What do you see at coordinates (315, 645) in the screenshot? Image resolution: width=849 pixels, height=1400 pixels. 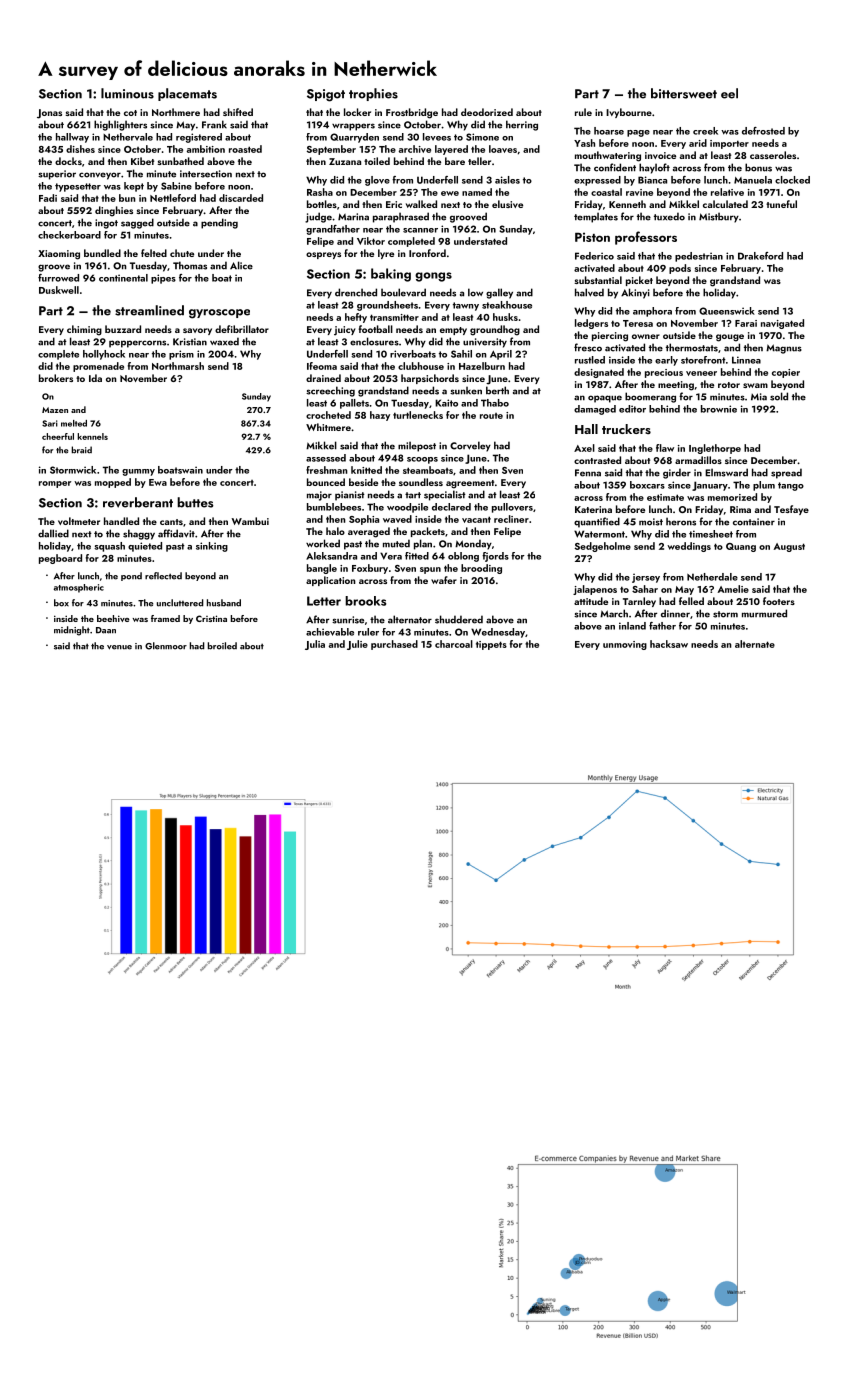 I see `Julia` at bounding box center [315, 645].
